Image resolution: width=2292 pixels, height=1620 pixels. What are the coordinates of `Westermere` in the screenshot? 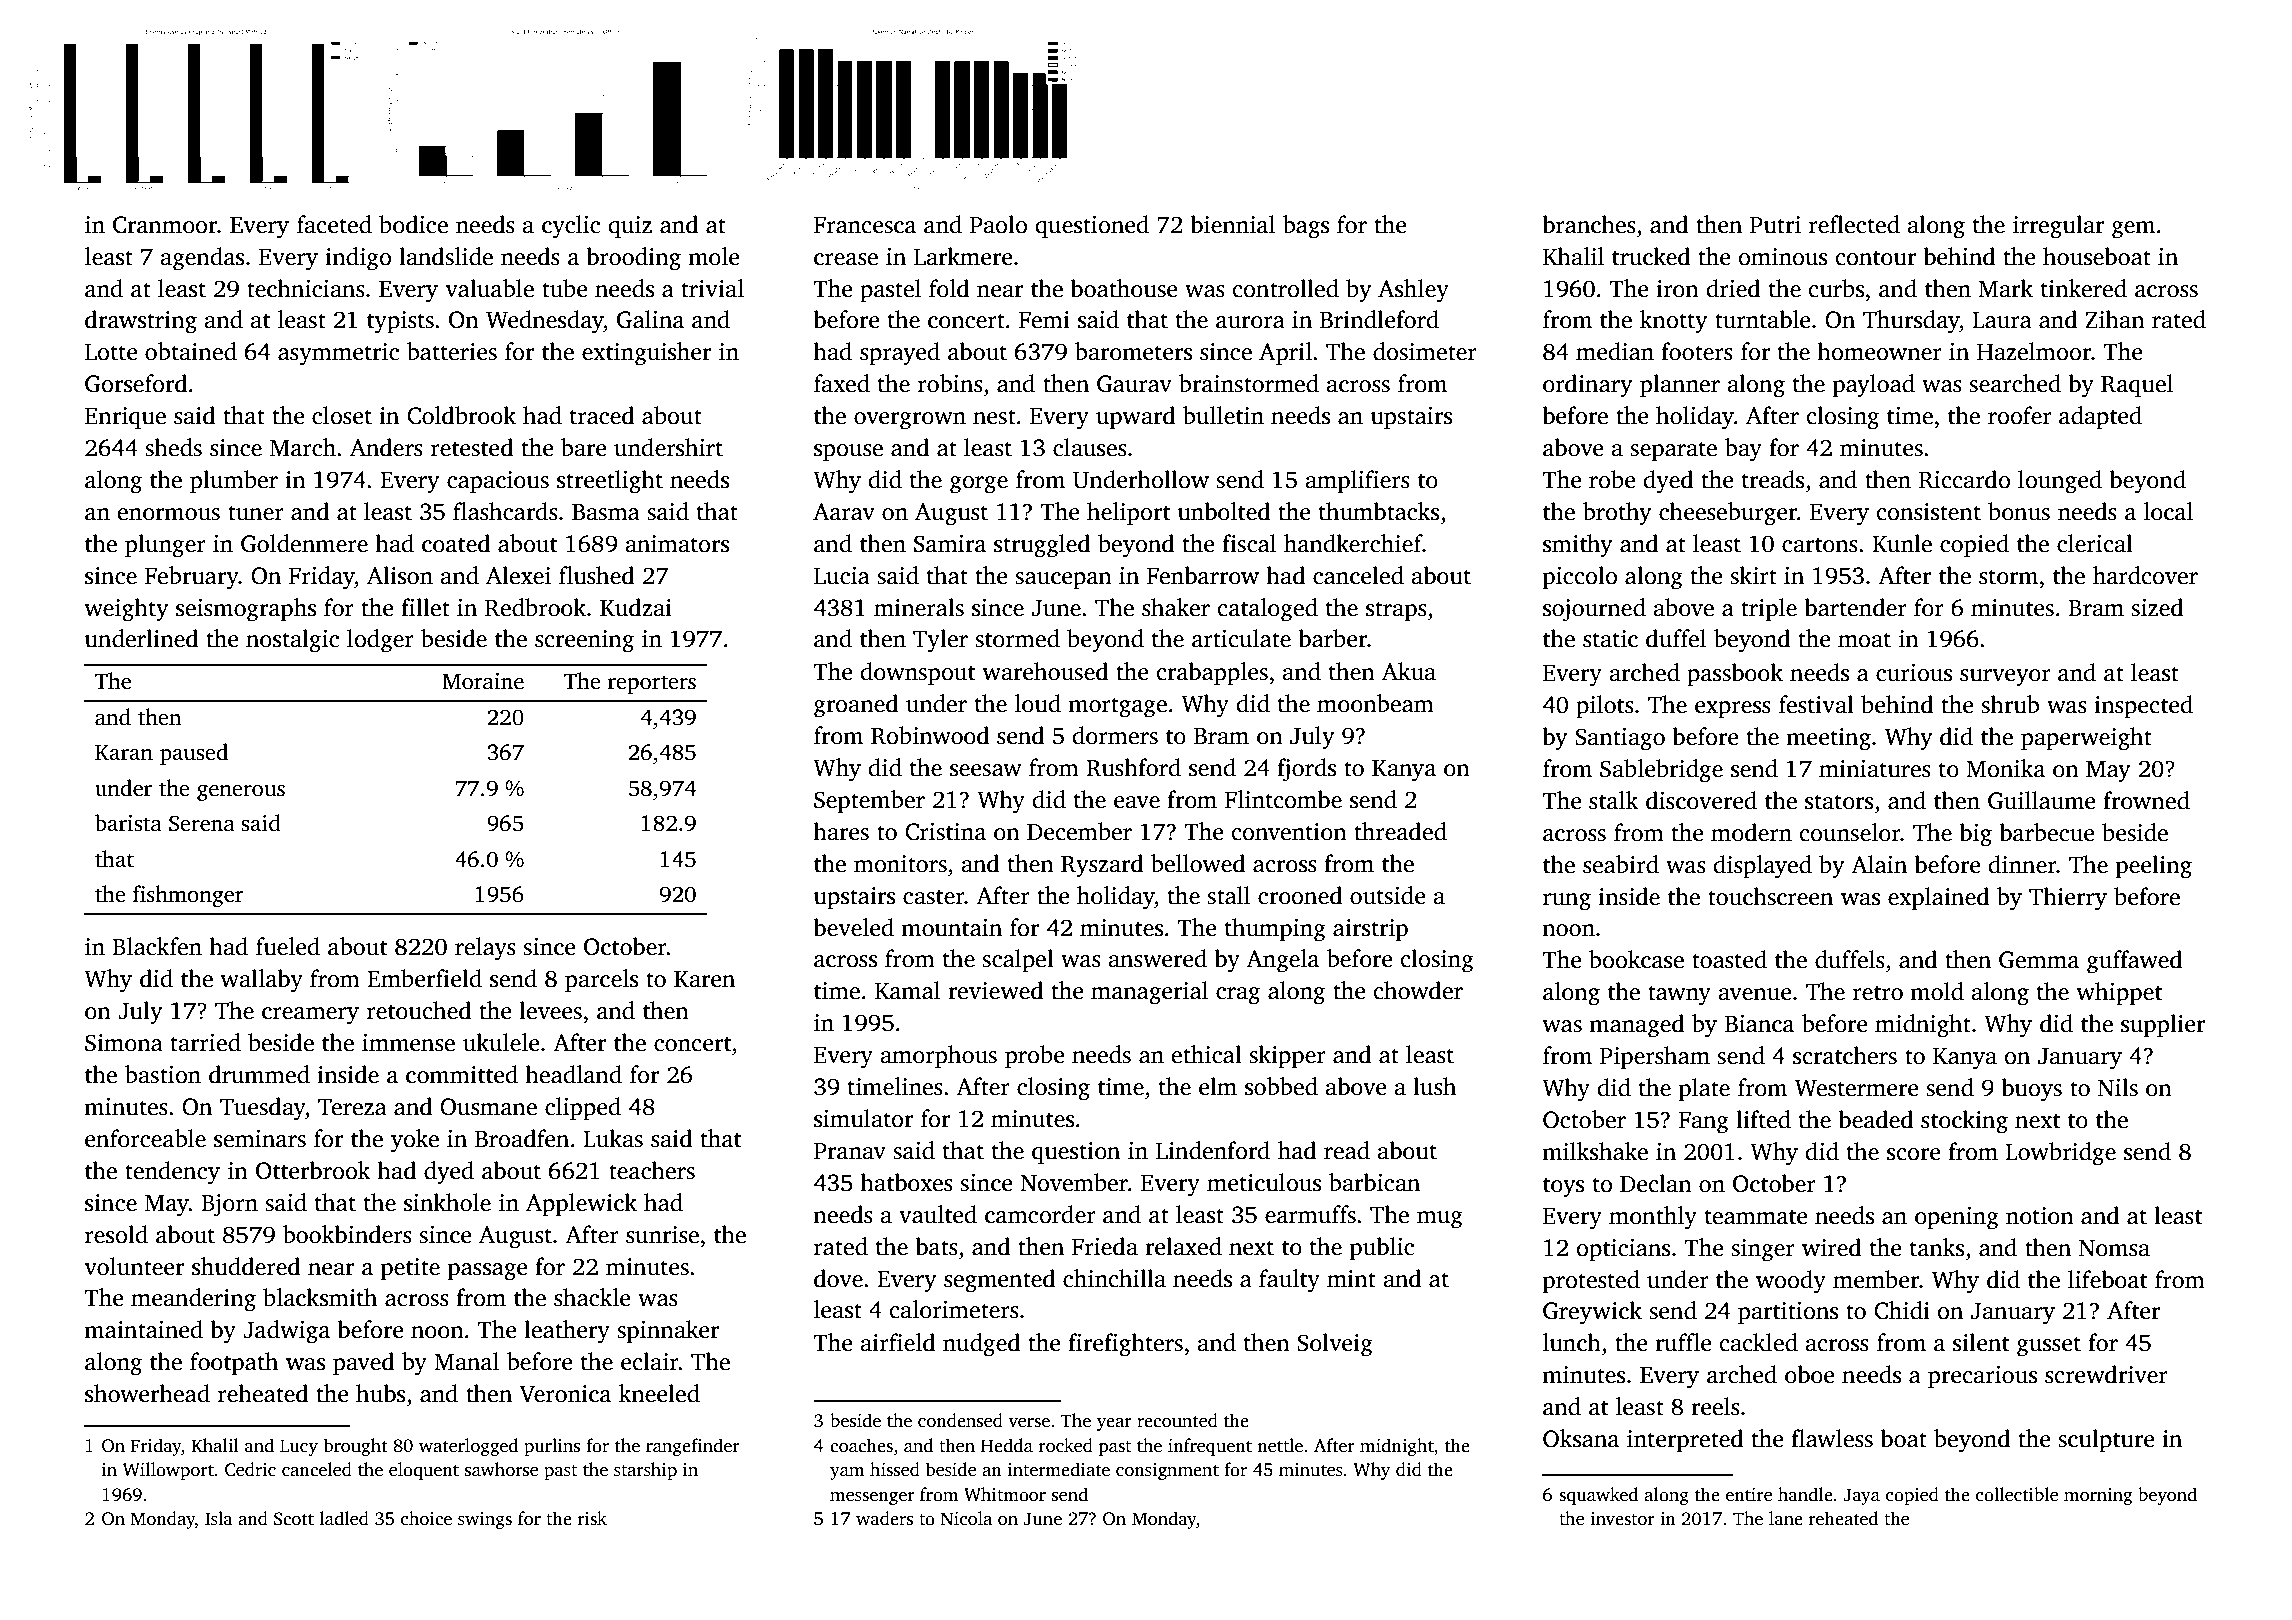 It's located at (1857, 1088).
